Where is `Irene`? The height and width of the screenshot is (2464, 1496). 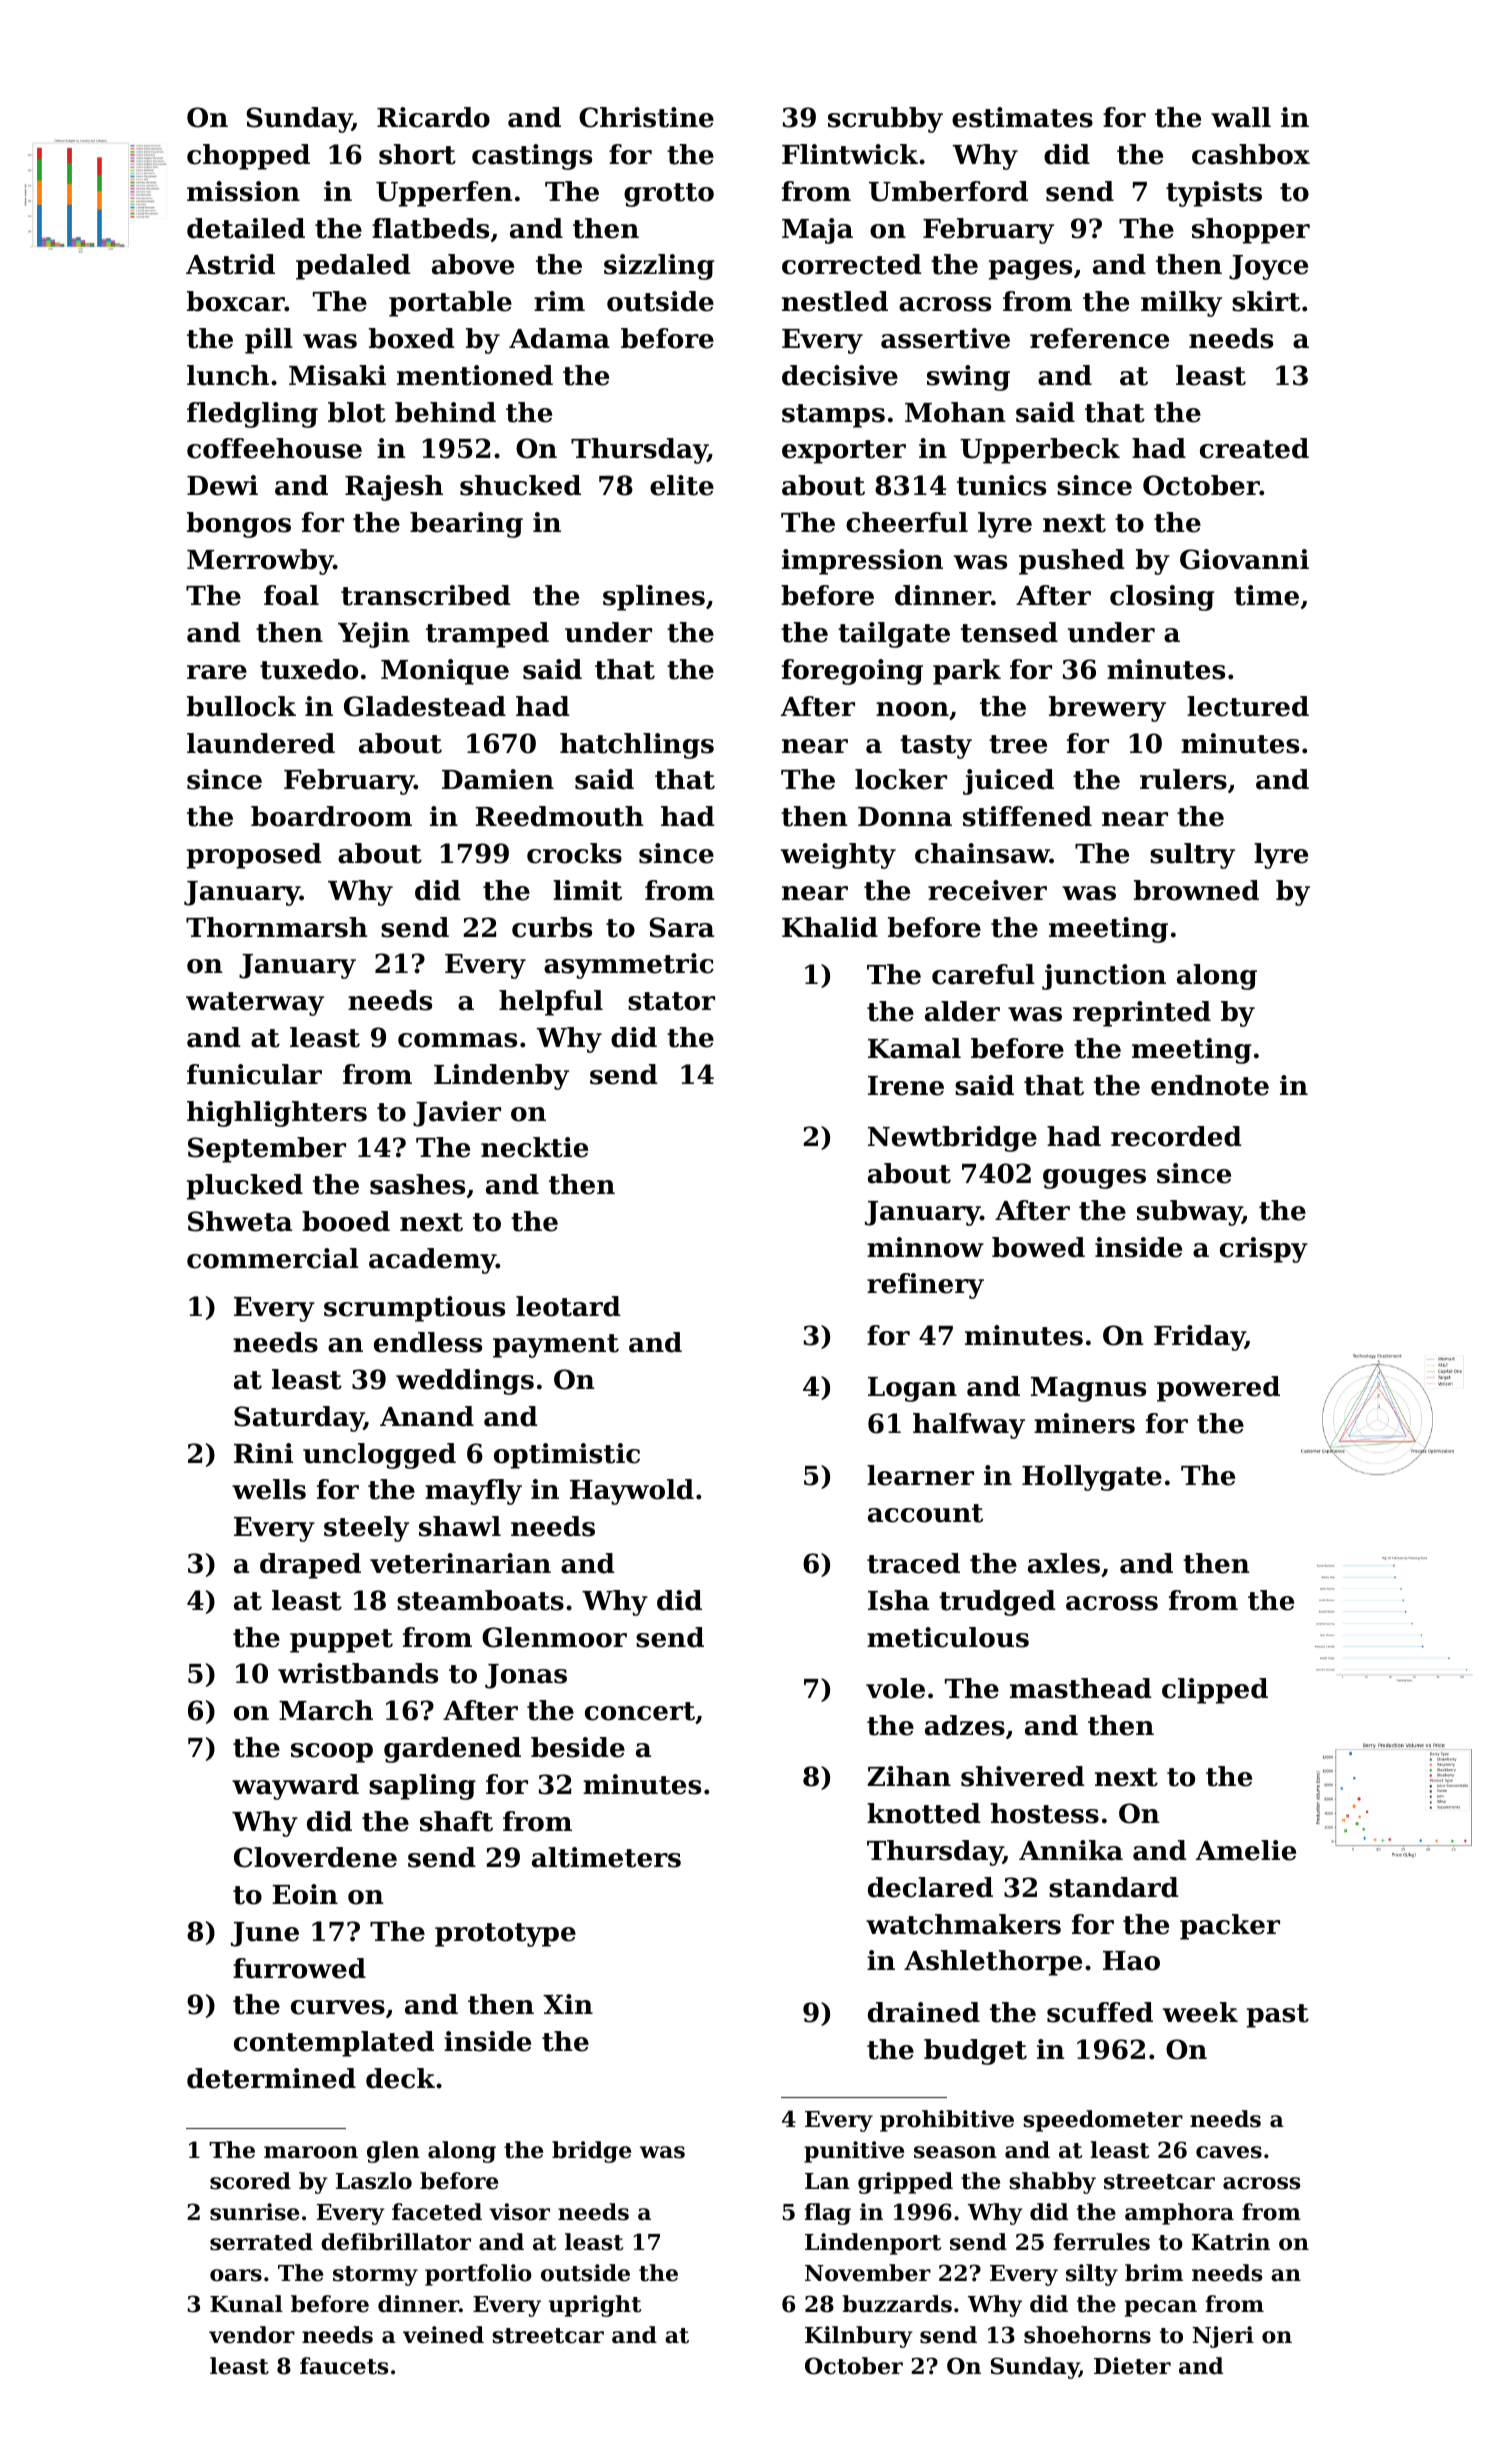 Irene is located at coordinates (906, 1086).
